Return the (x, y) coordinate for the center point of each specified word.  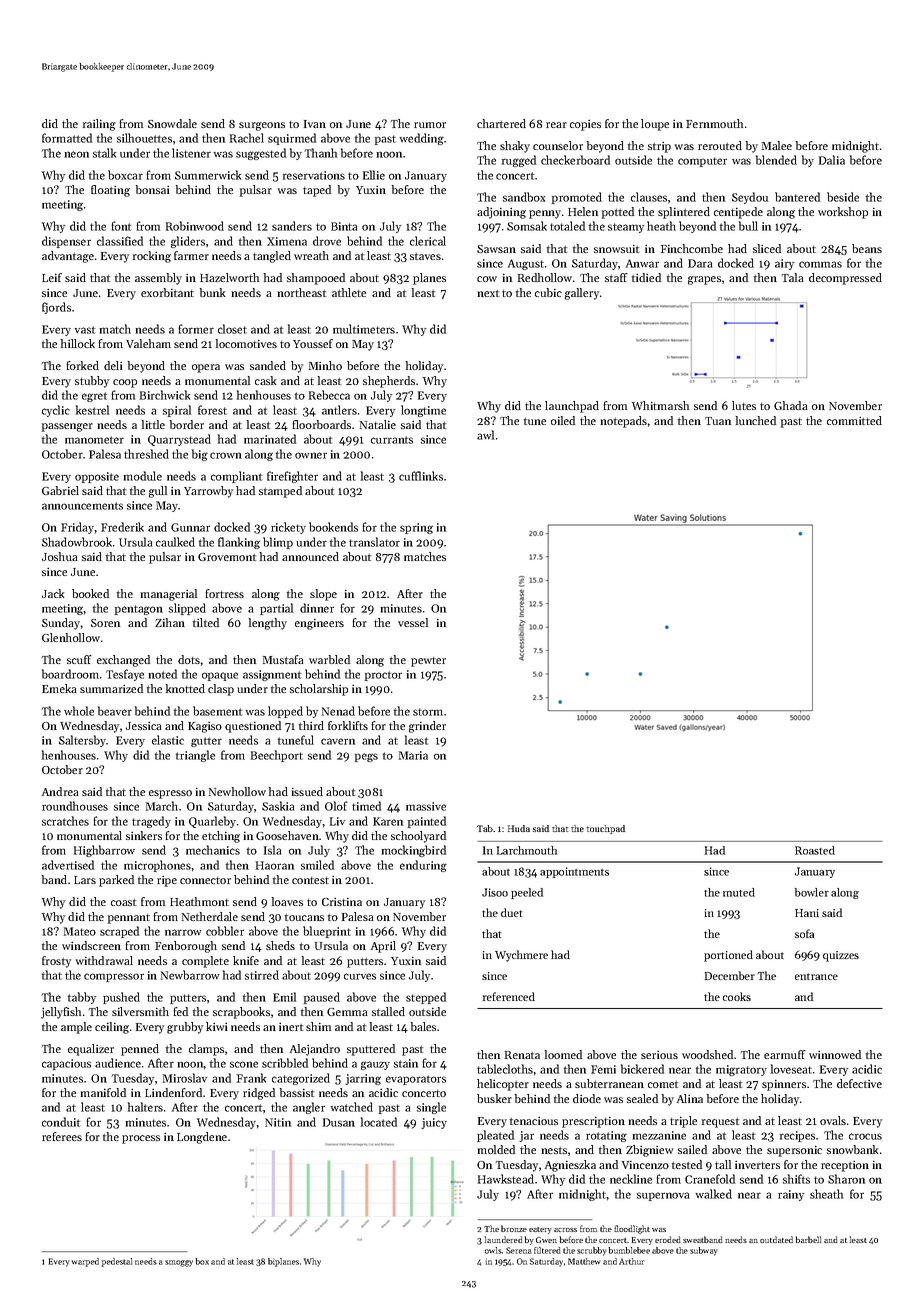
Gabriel (60, 490)
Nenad (338, 711)
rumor (430, 125)
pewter (428, 662)
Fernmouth (714, 123)
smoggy (179, 1263)
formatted (67, 138)
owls (493, 1250)
